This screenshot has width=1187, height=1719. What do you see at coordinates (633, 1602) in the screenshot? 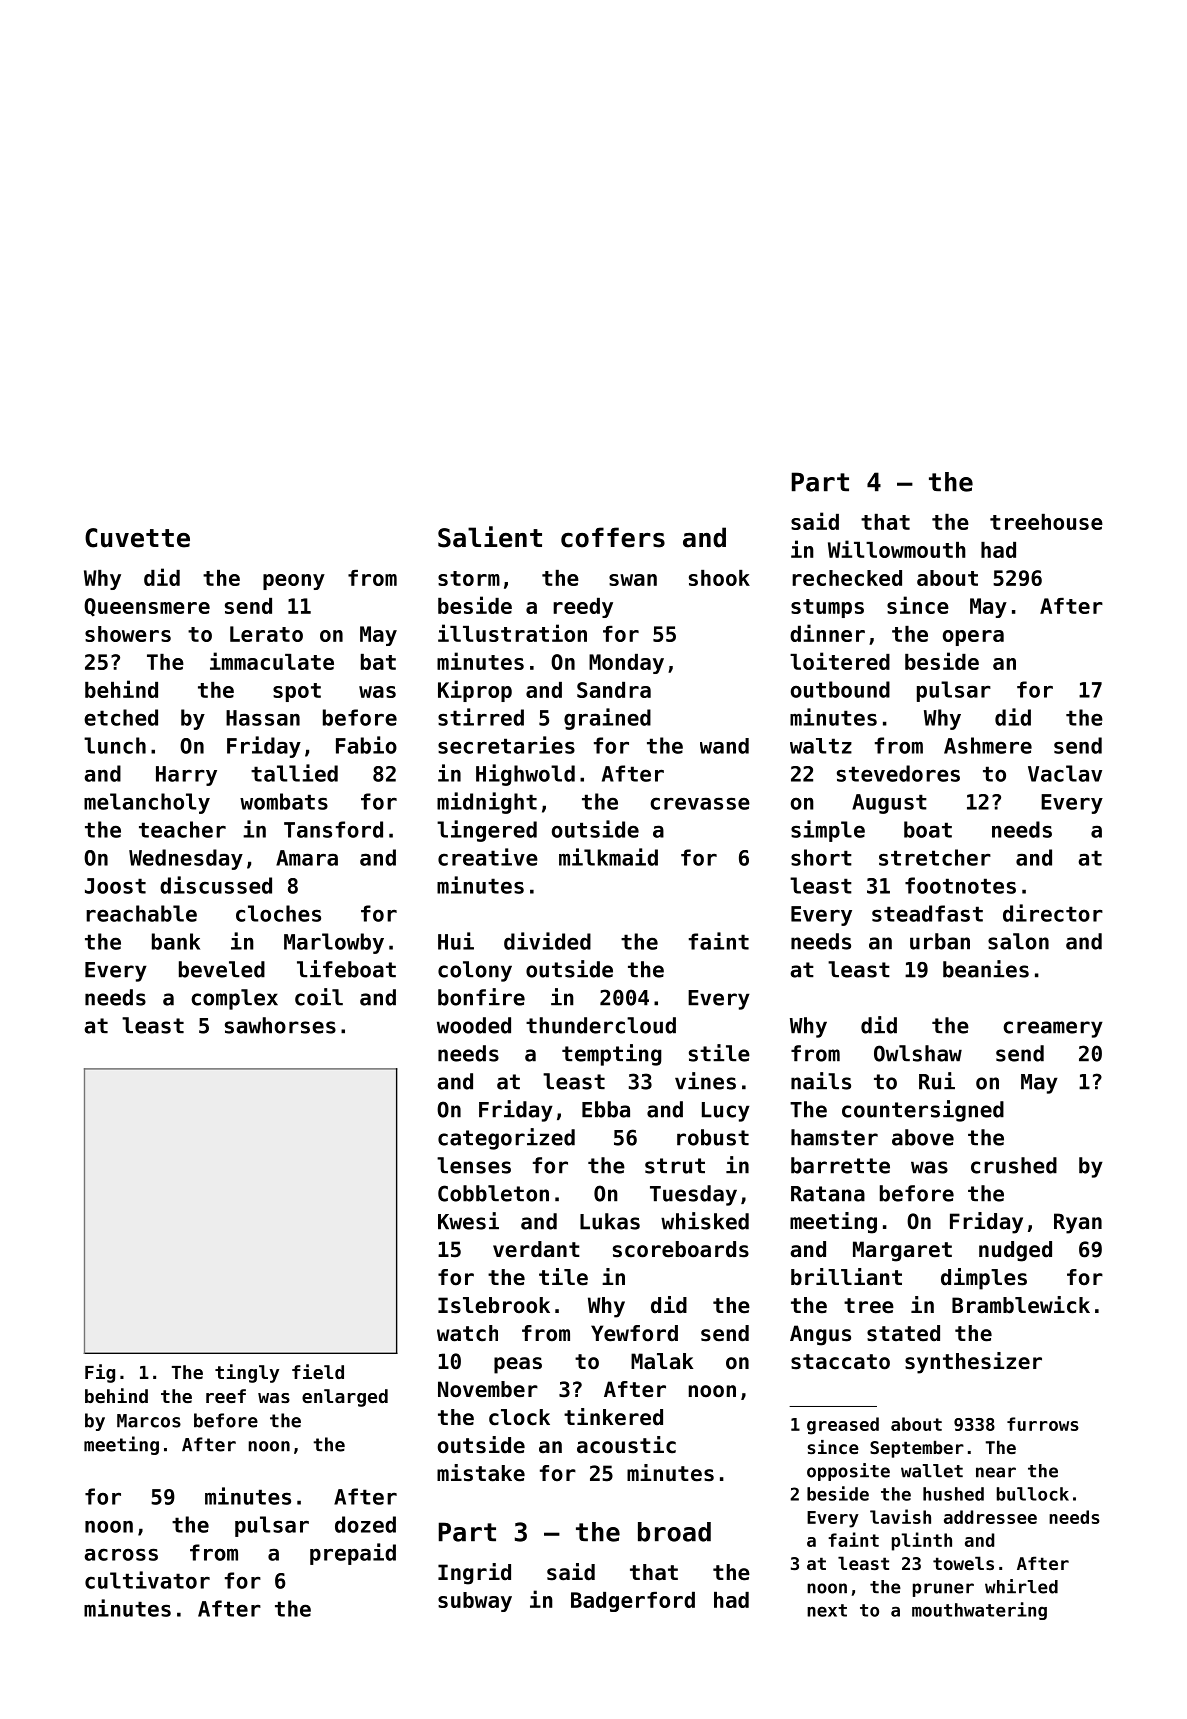
I see `Badgerford` at bounding box center [633, 1602].
